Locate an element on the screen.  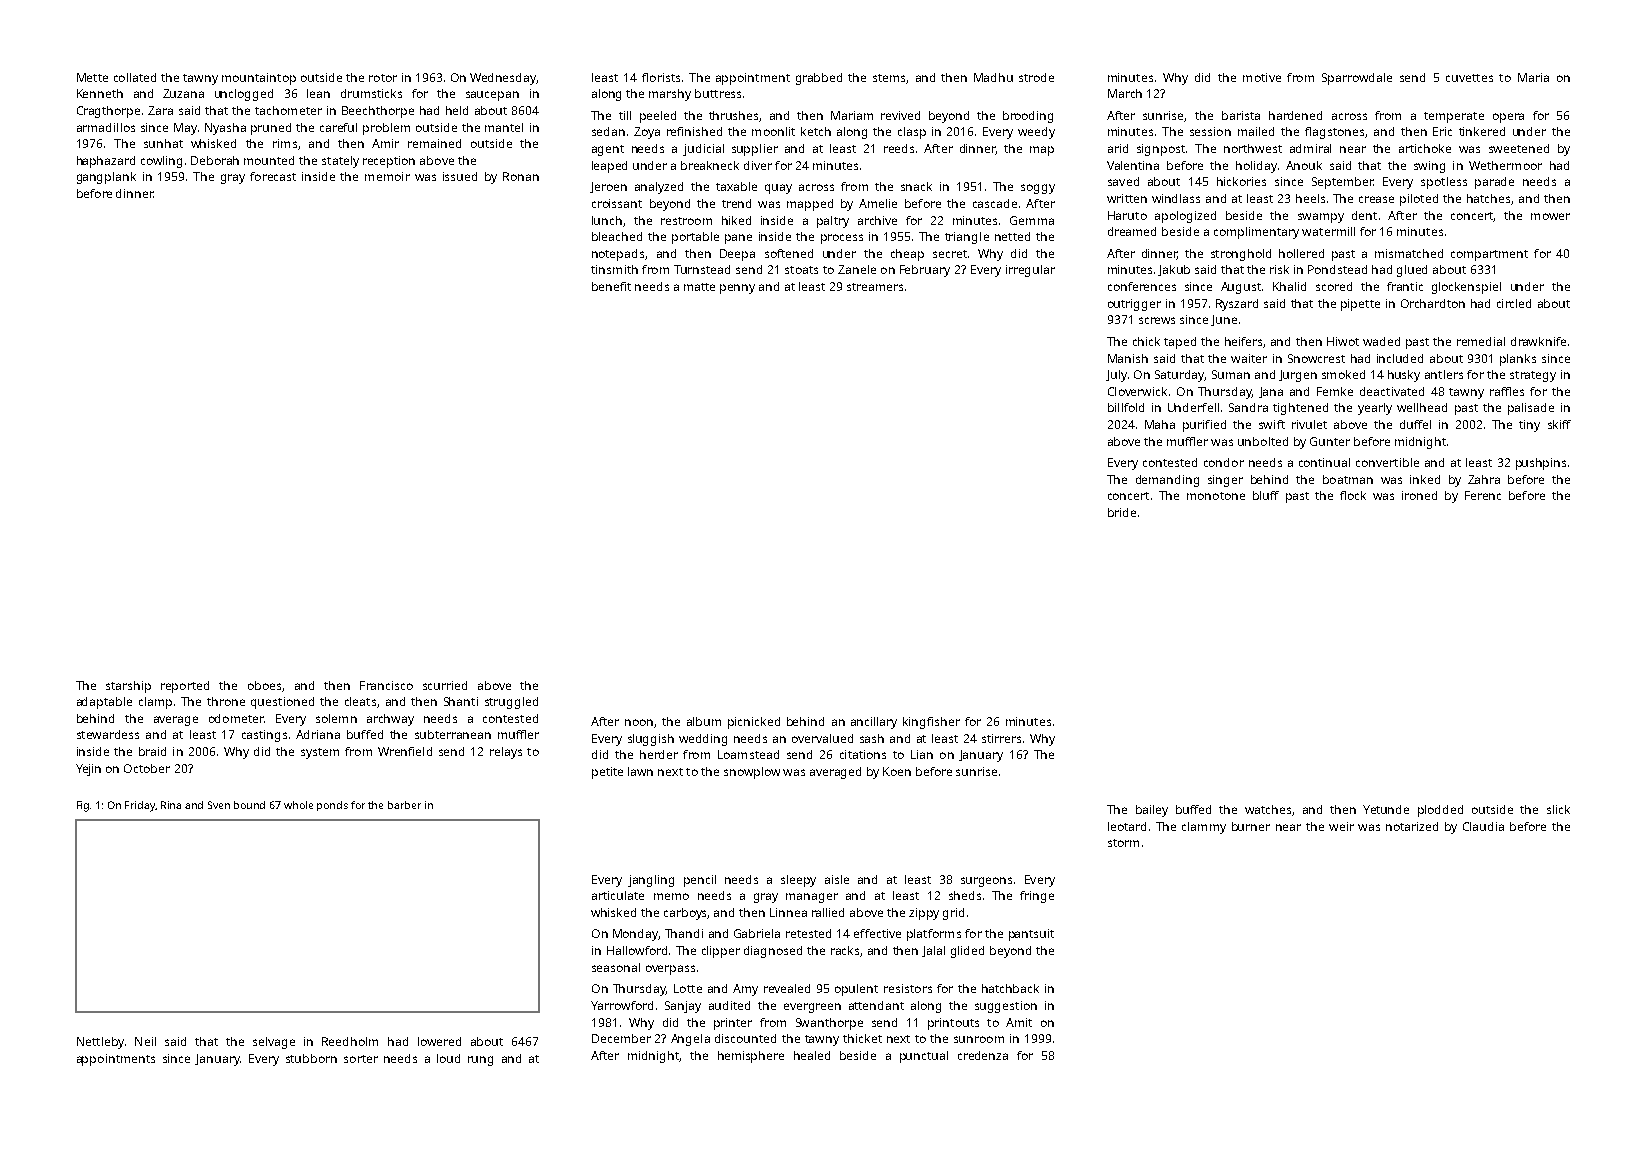
supplier is located at coordinates (755, 150).
